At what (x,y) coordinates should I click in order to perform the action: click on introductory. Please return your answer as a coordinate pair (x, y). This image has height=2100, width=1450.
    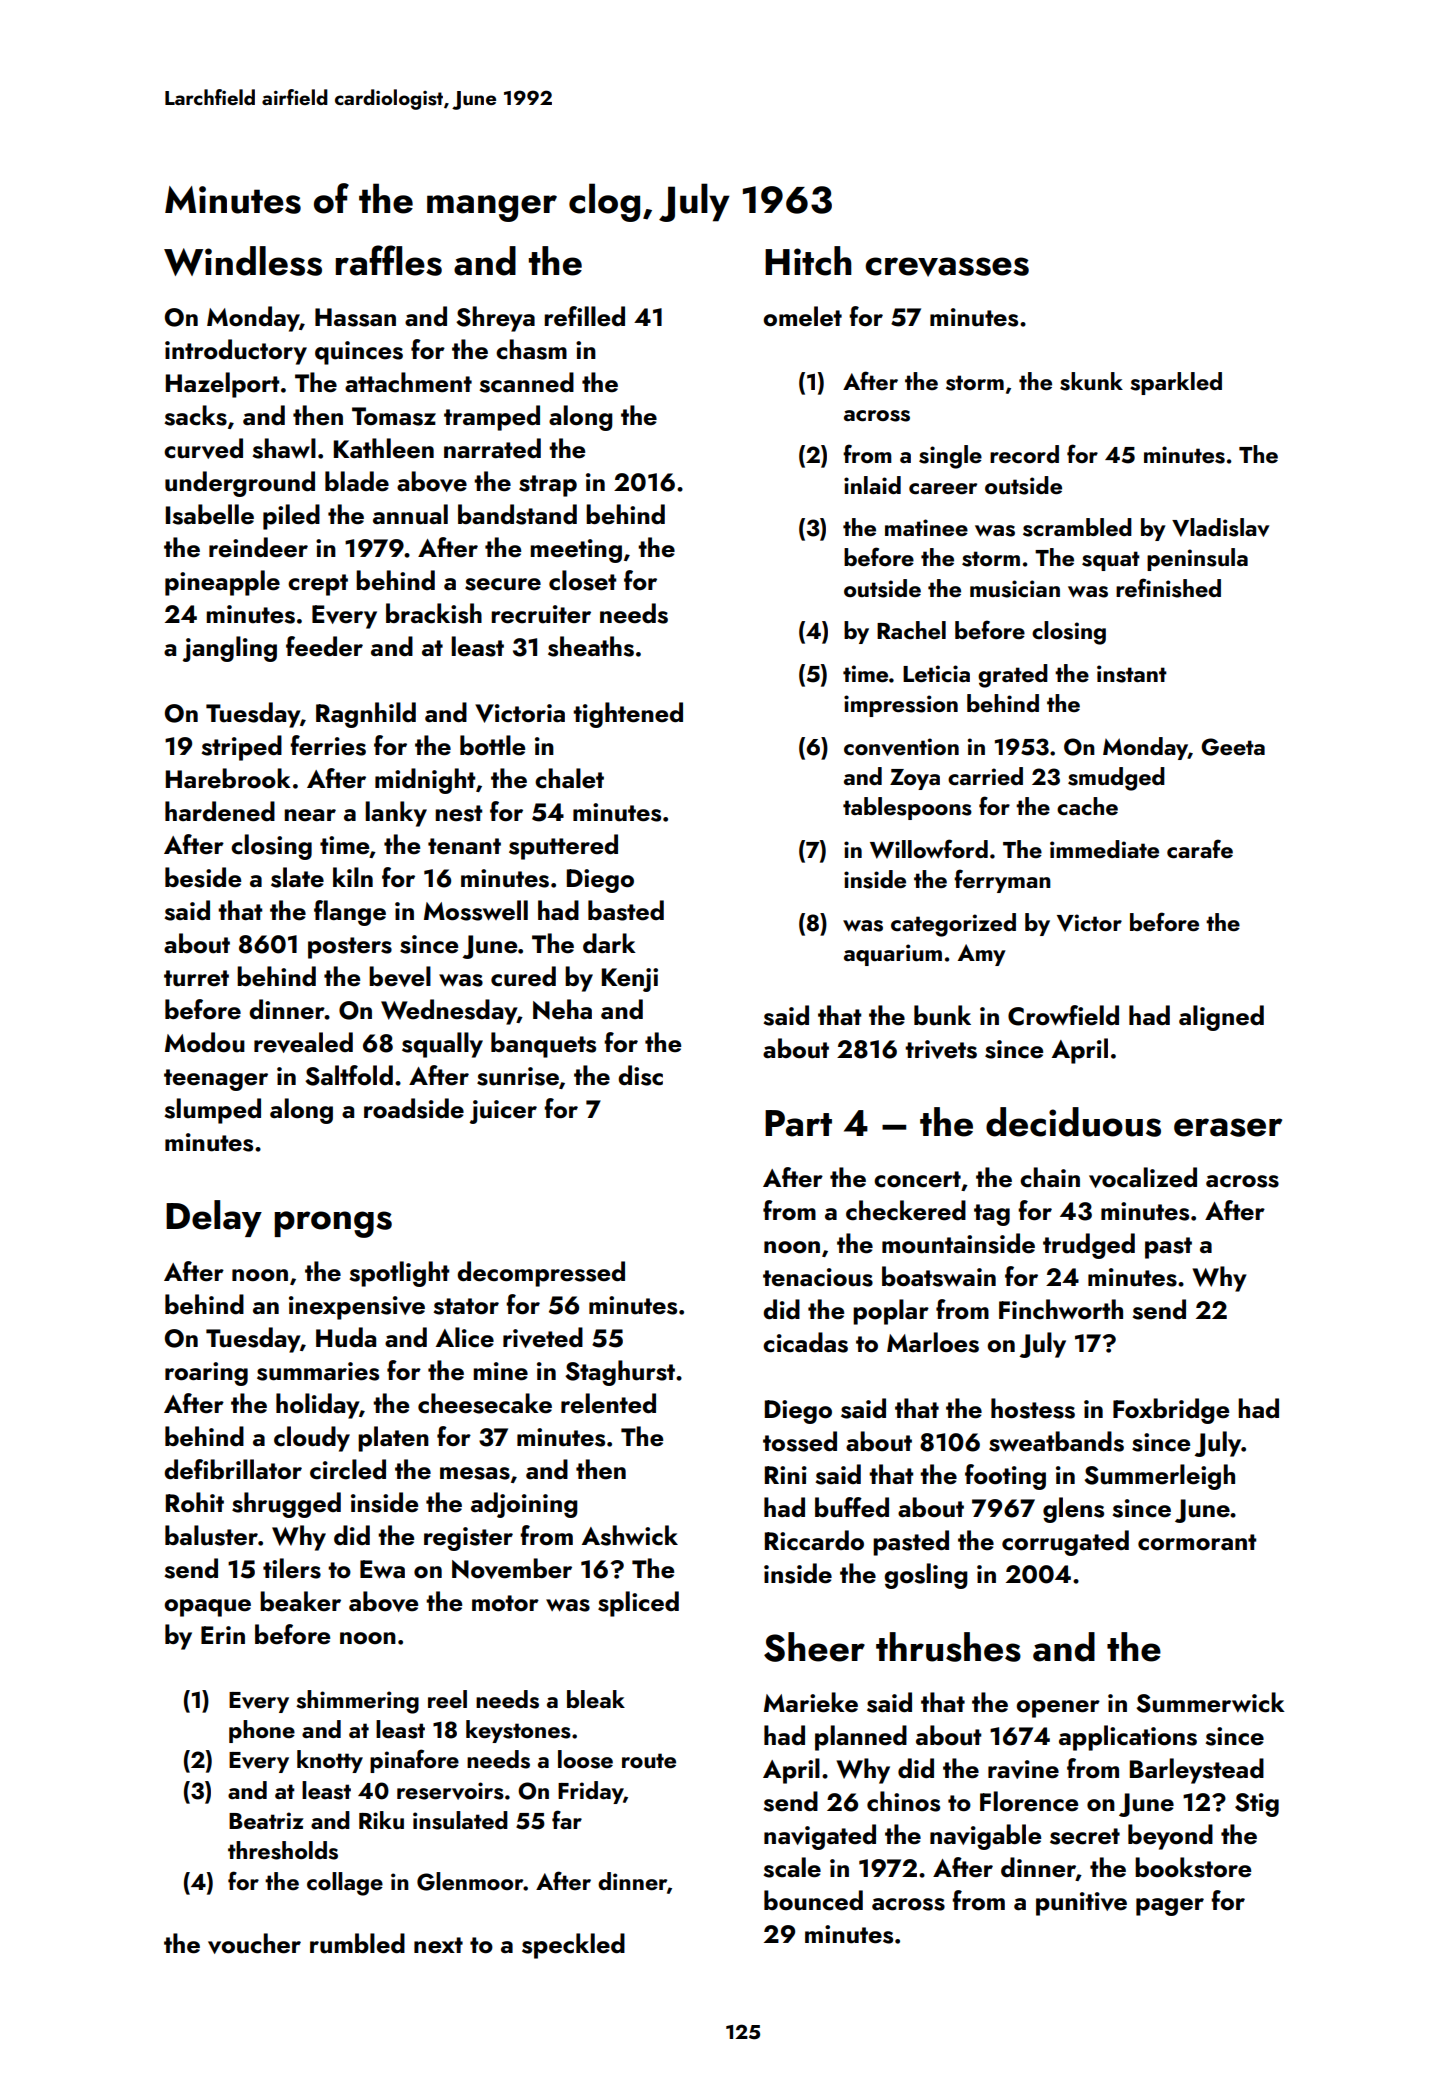
    Looking at the image, I should click on (236, 352).
